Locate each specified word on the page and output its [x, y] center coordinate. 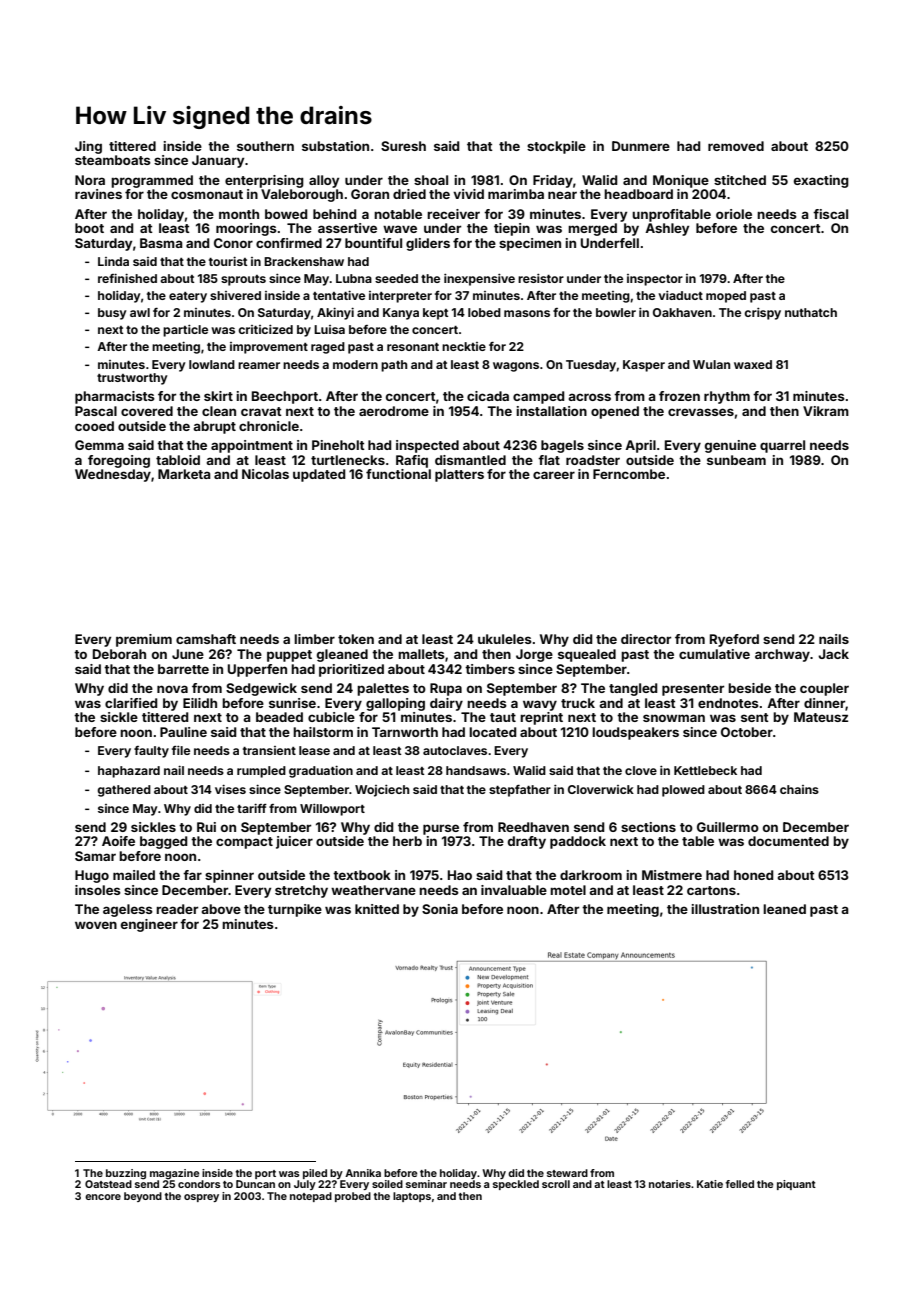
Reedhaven [533, 827]
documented [788, 841]
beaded [279, 717]
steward [567, 1173]
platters [459, 475]
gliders [428, 244]
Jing [88, 147]
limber [314, 639]
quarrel [782, 446]
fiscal [830, 214]
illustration [725, 909]
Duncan [255, 1184]
